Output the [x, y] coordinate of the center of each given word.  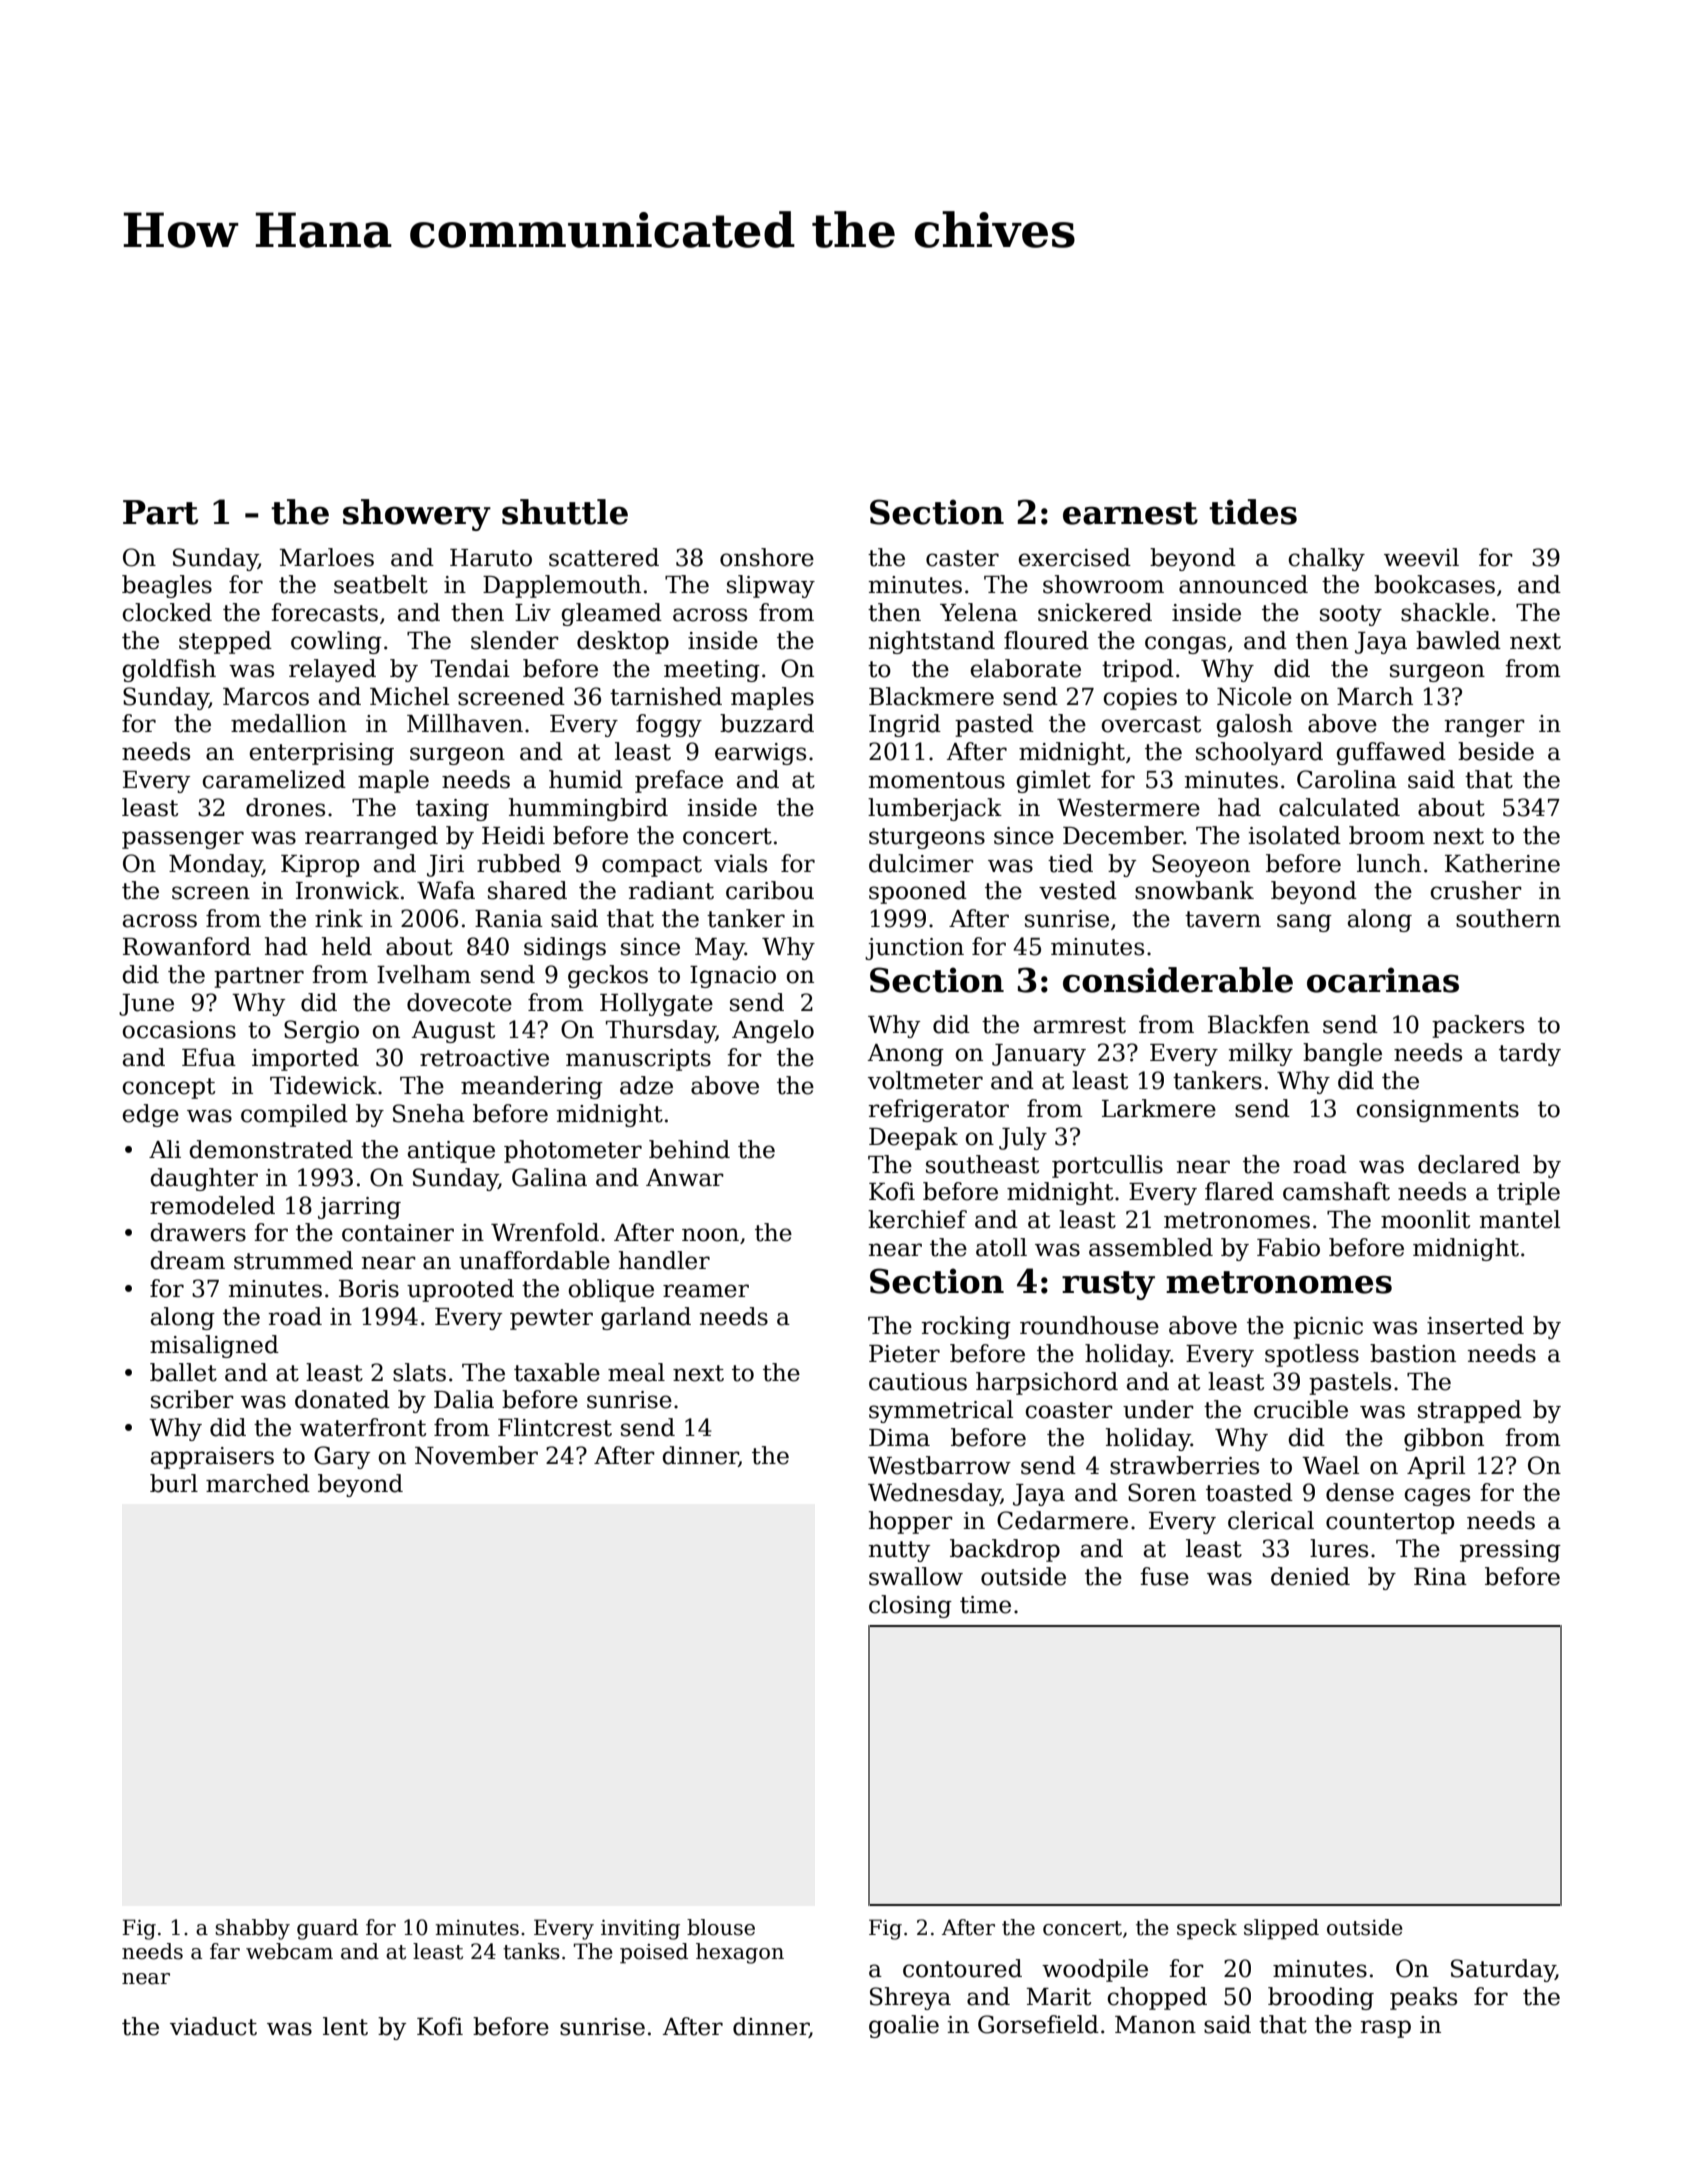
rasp [1385, 2029]
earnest [1130, 513]
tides [1253, 512]
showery [417, 515]
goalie [904, 2026]
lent [345, 2026]
